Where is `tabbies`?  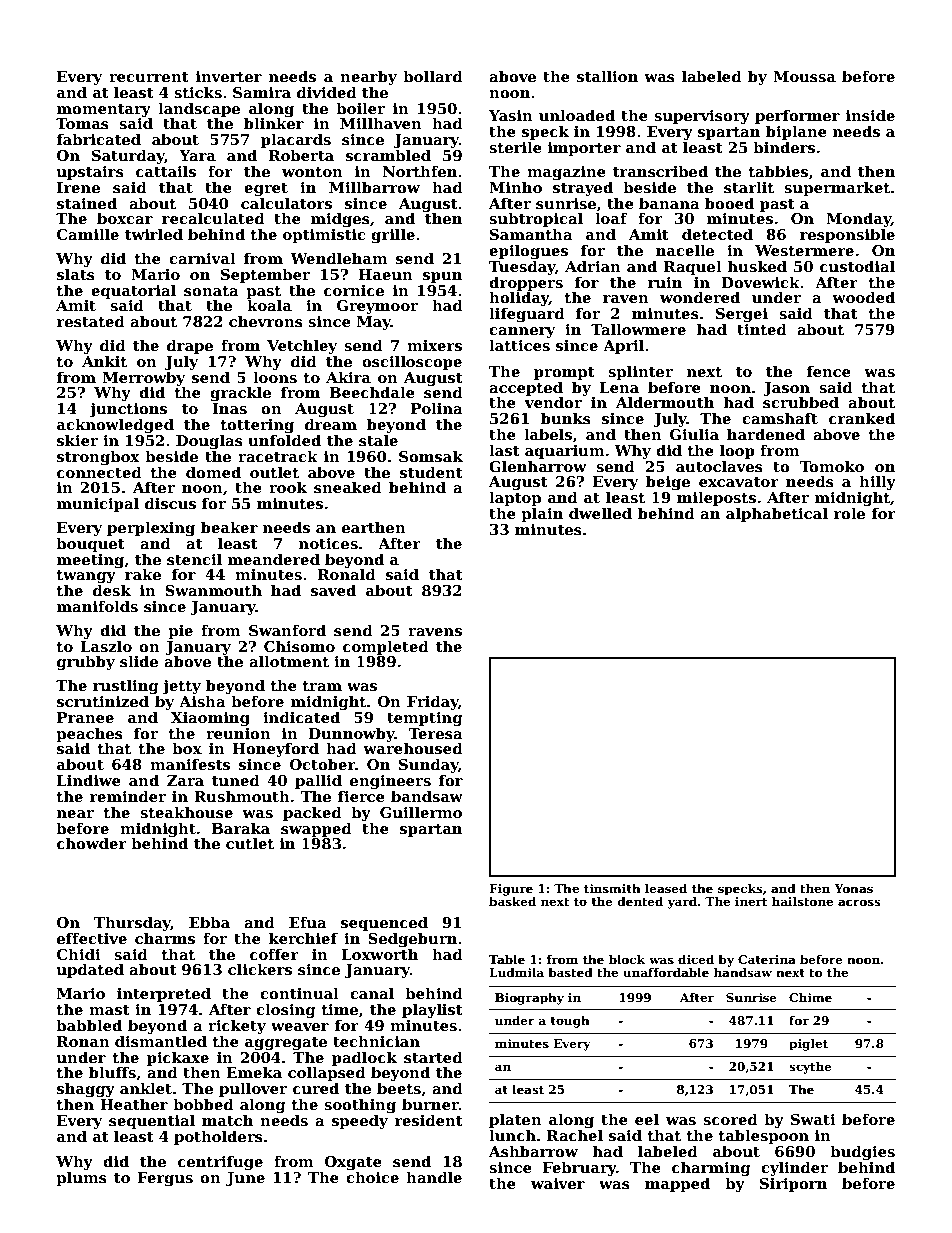 tabbies is located at coordinates (778, 171).
